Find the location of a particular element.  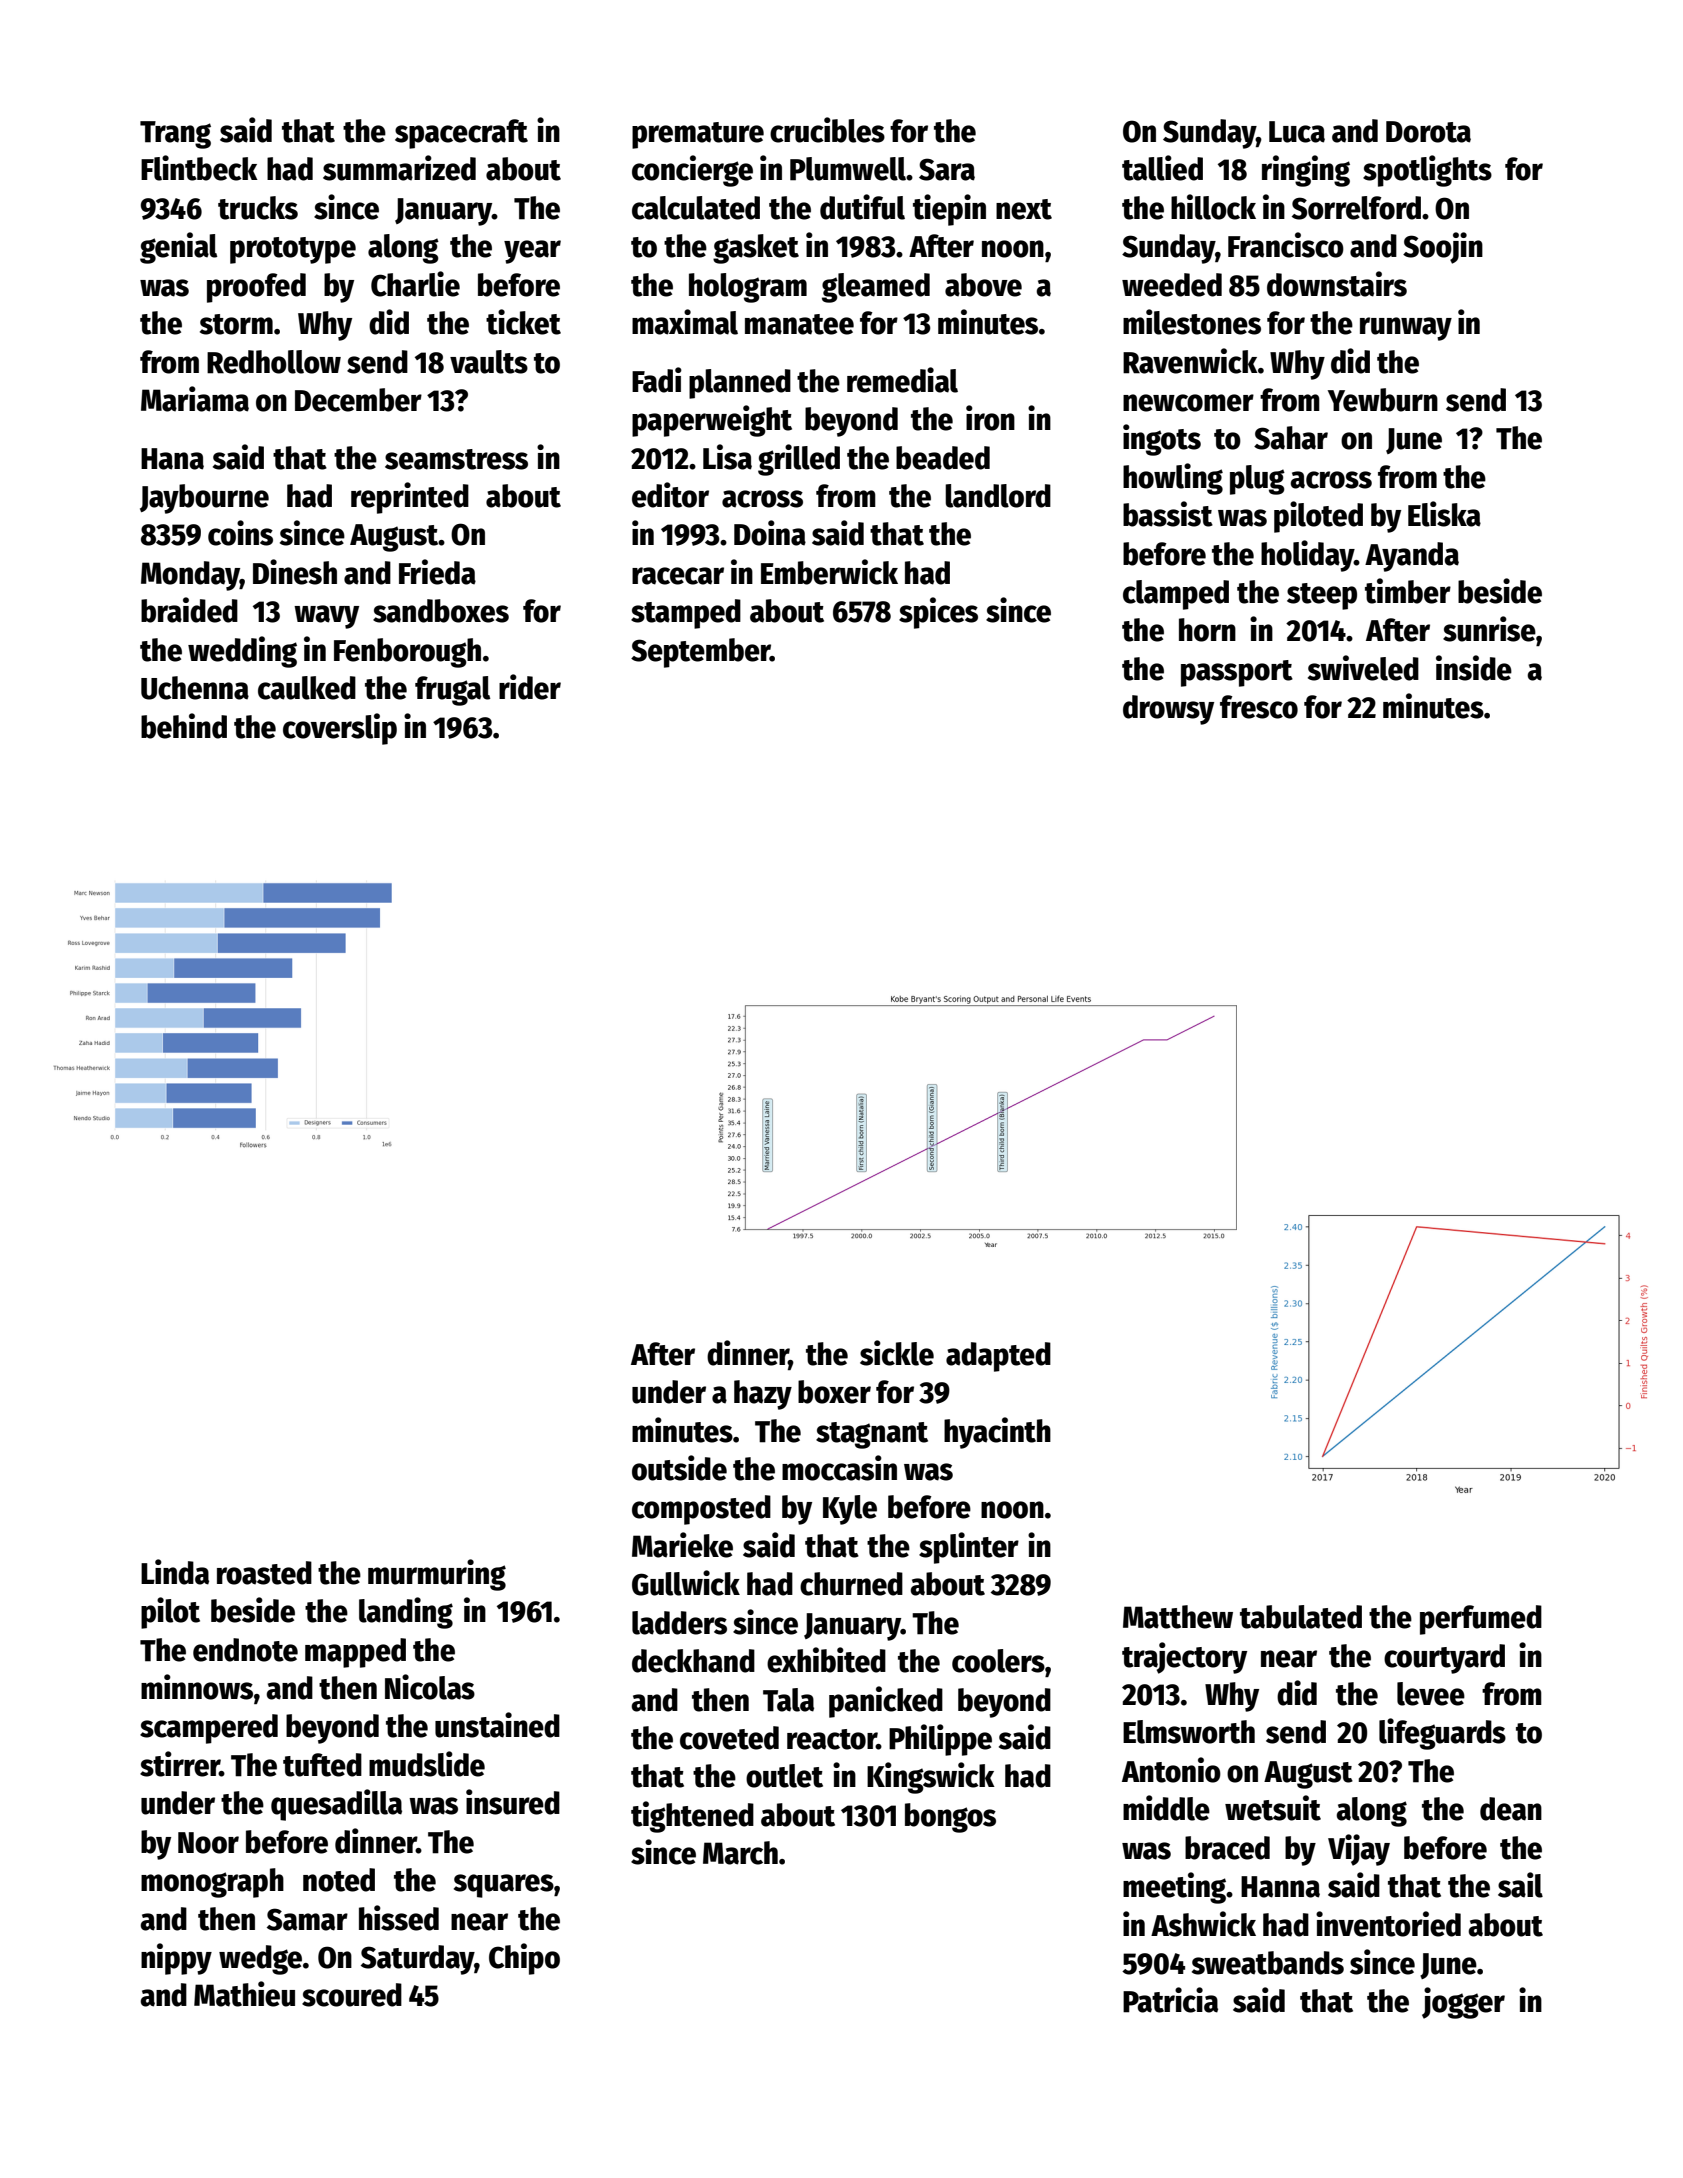

steep is located at coordinates (1322, 596).
